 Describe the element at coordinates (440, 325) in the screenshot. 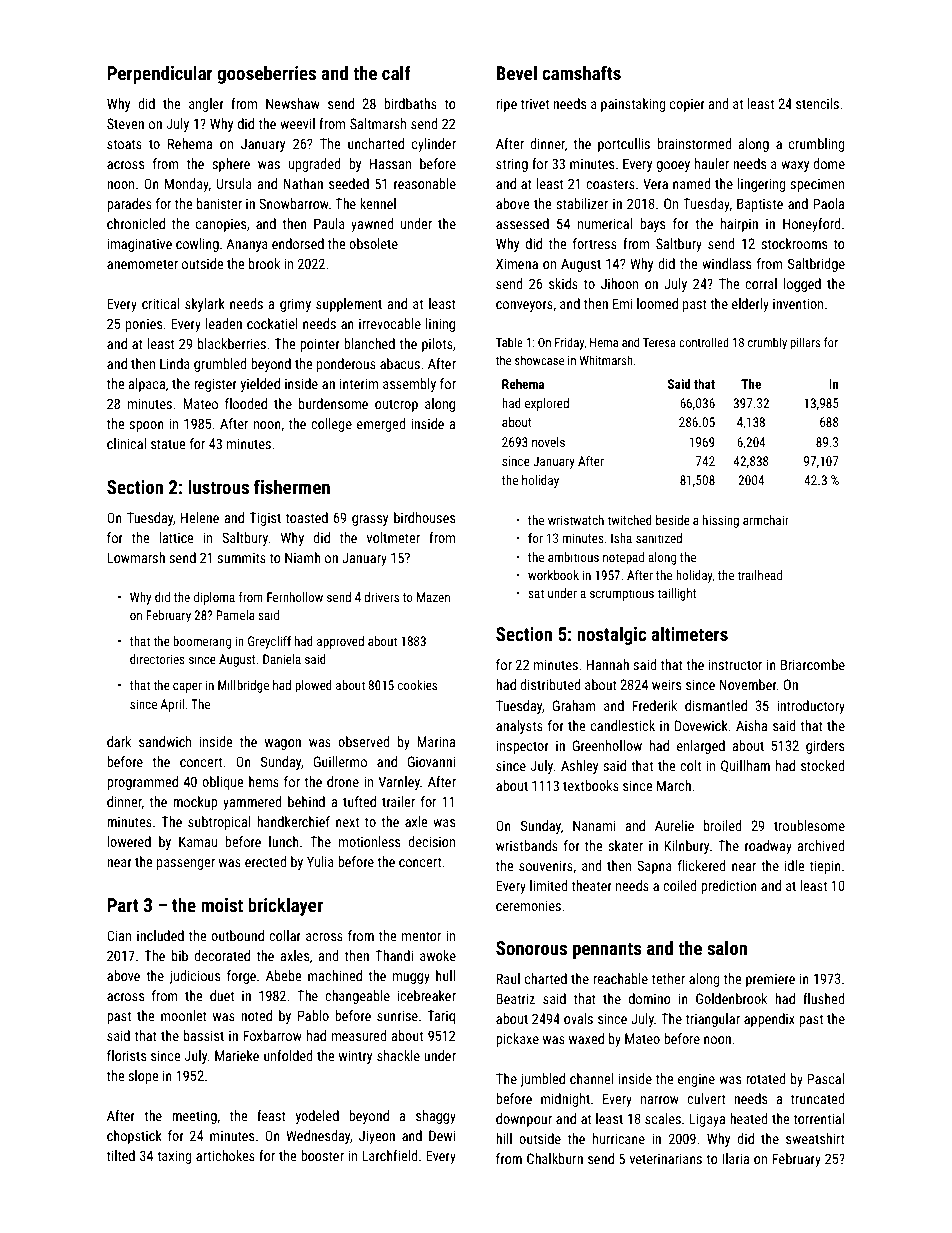

I see `lining` at that location.
